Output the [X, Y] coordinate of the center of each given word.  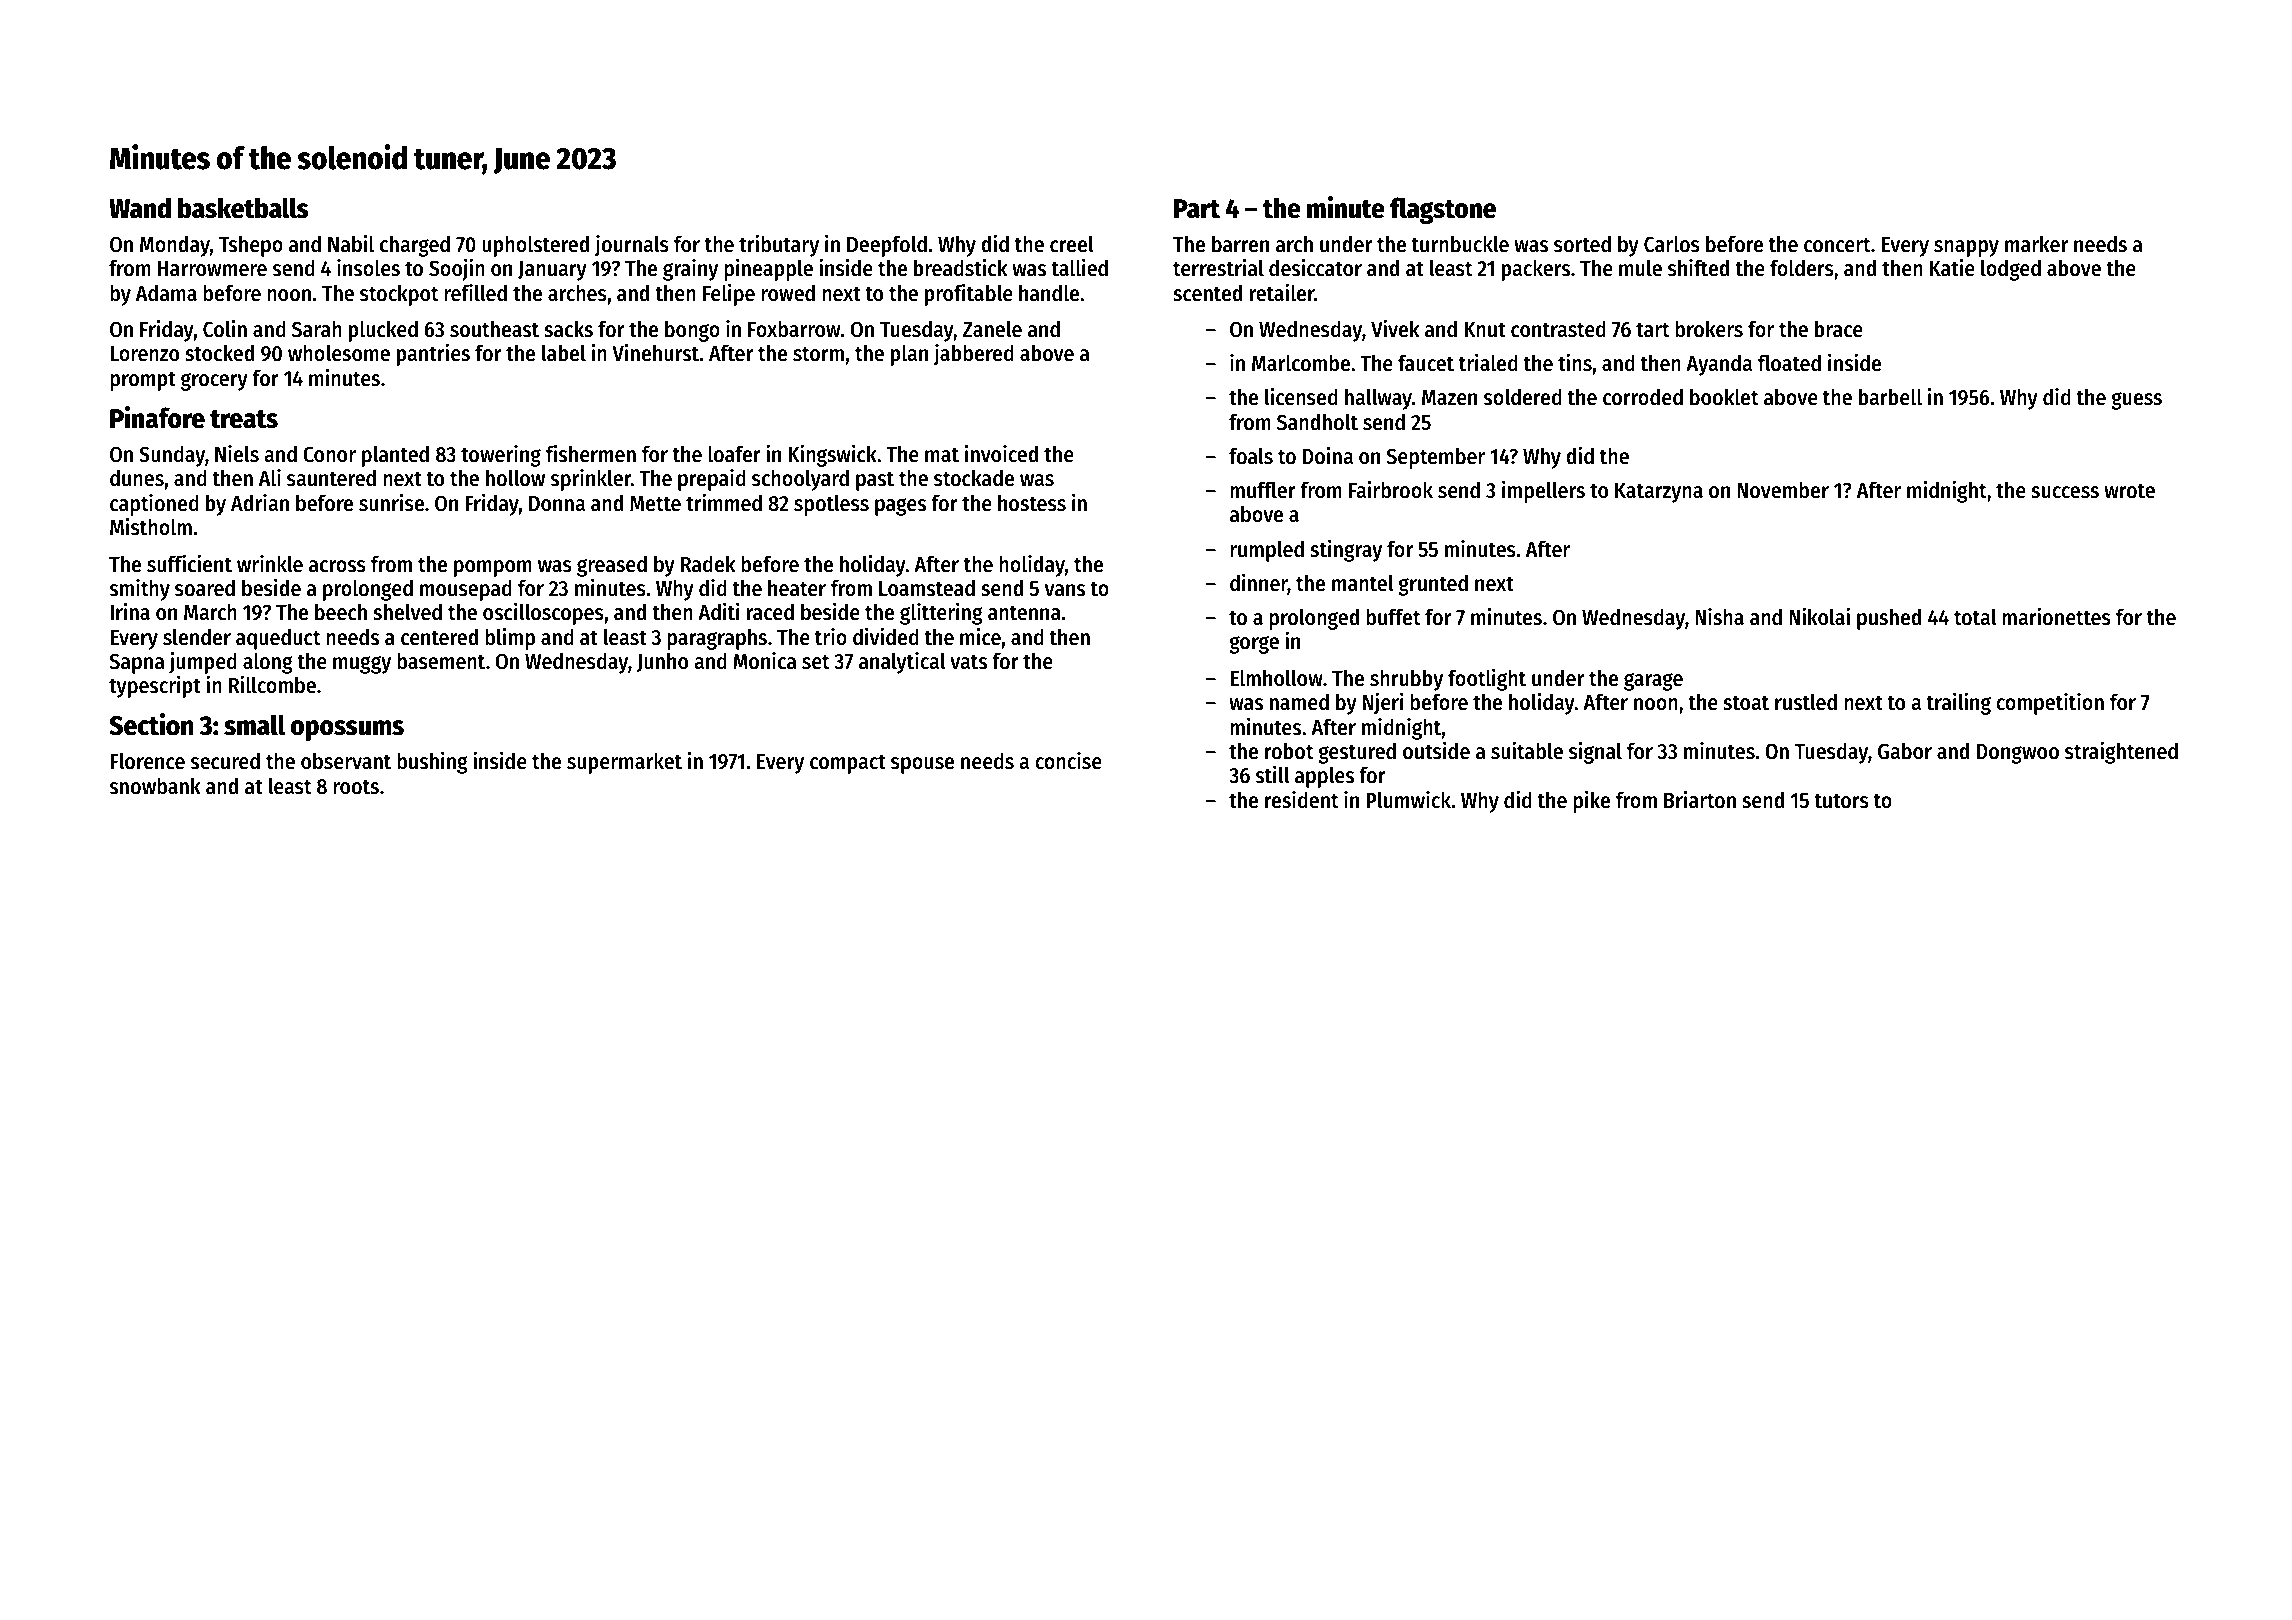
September [1436, 458]
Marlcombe [1301, 363]
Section [151, 724]
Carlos [1672, 244]
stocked [219, 353]
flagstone [1443, 210]
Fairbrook [1391, 489]
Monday [175, 246]
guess [2136, 401]
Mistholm [151, 526]
